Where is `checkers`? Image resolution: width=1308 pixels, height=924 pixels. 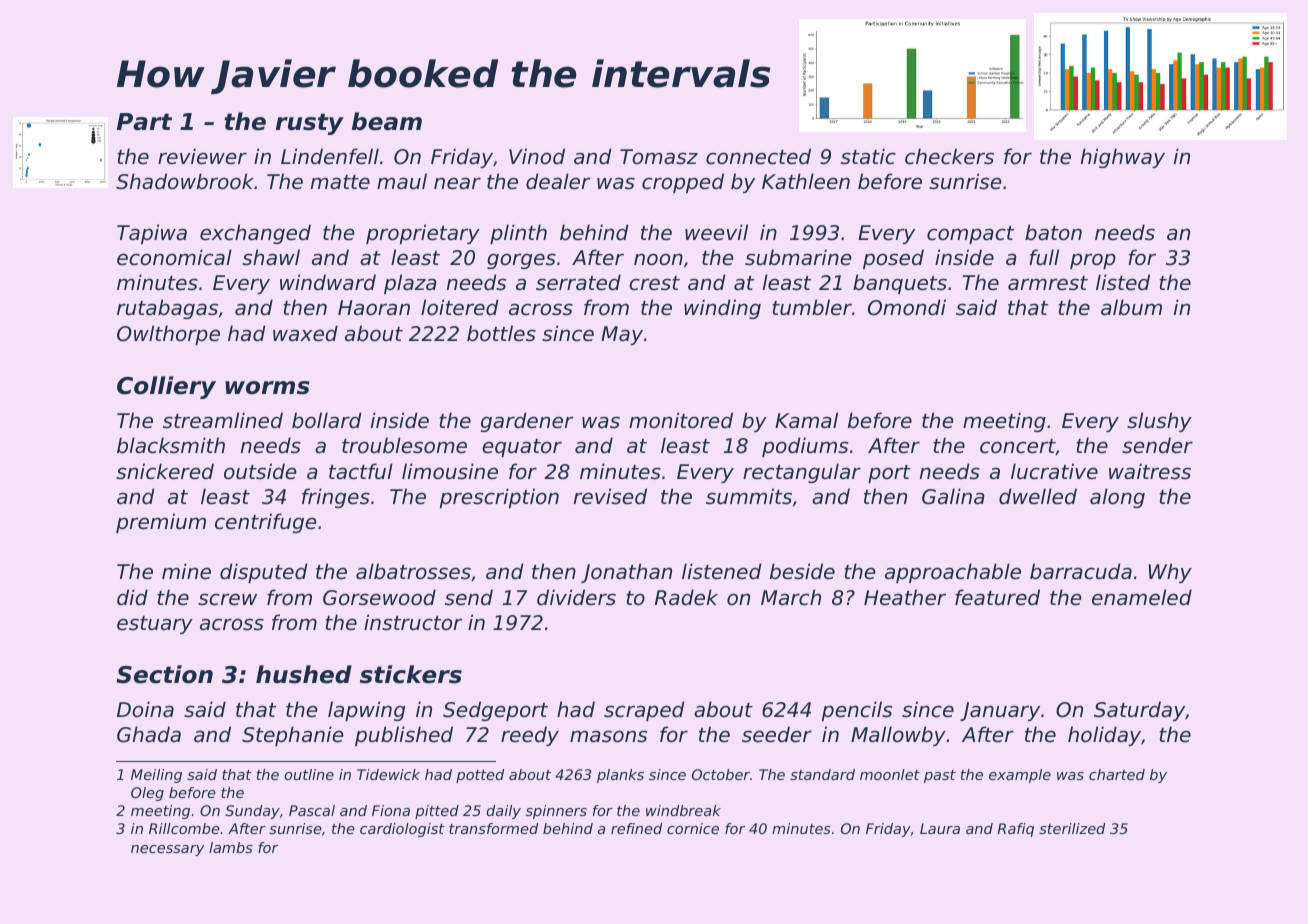 checkers is located at coordinates (949, 156).
